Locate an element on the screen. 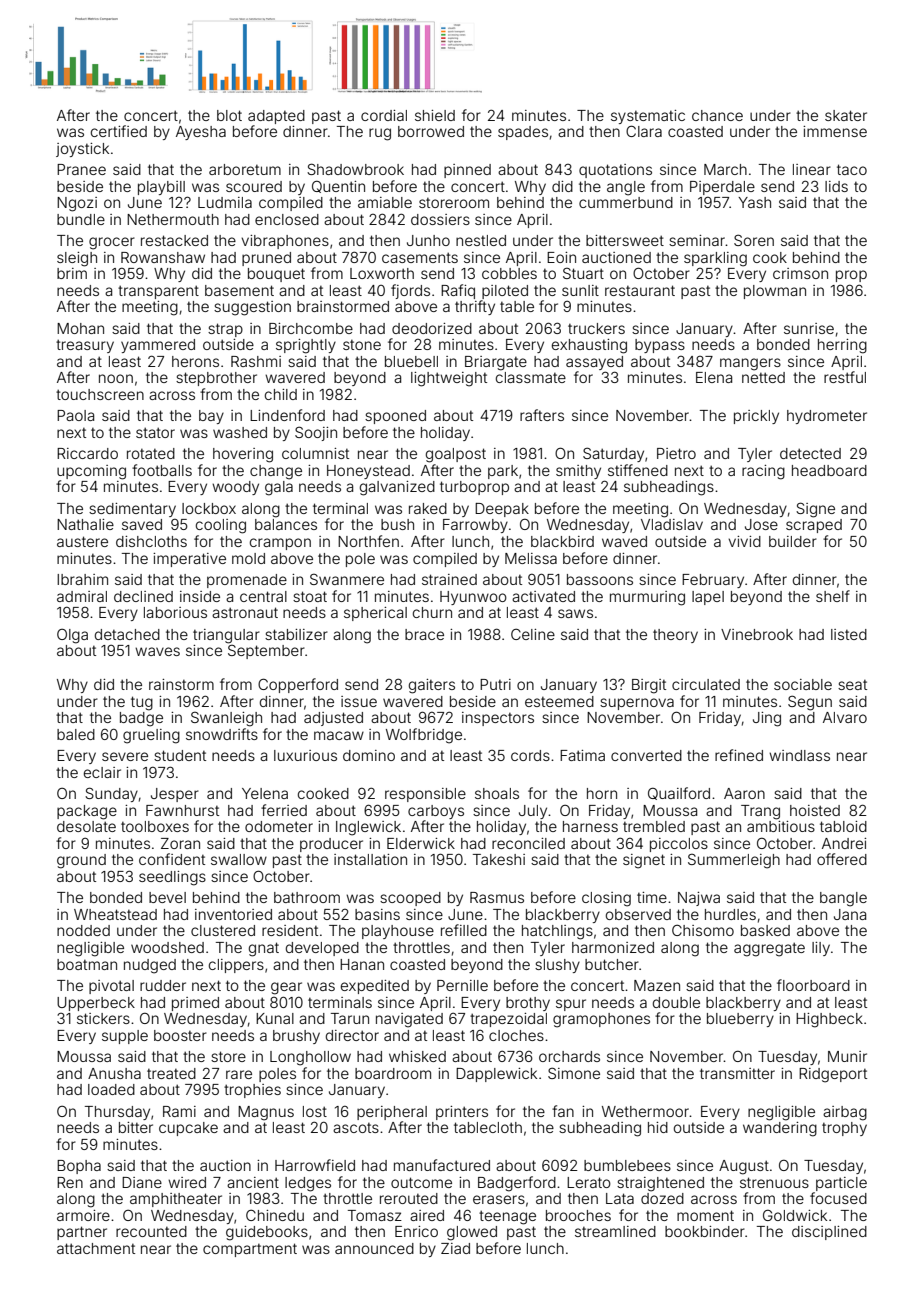 The height and width of the screenshot is (1314, 924). clippers is located at coordinates (236, 966).
